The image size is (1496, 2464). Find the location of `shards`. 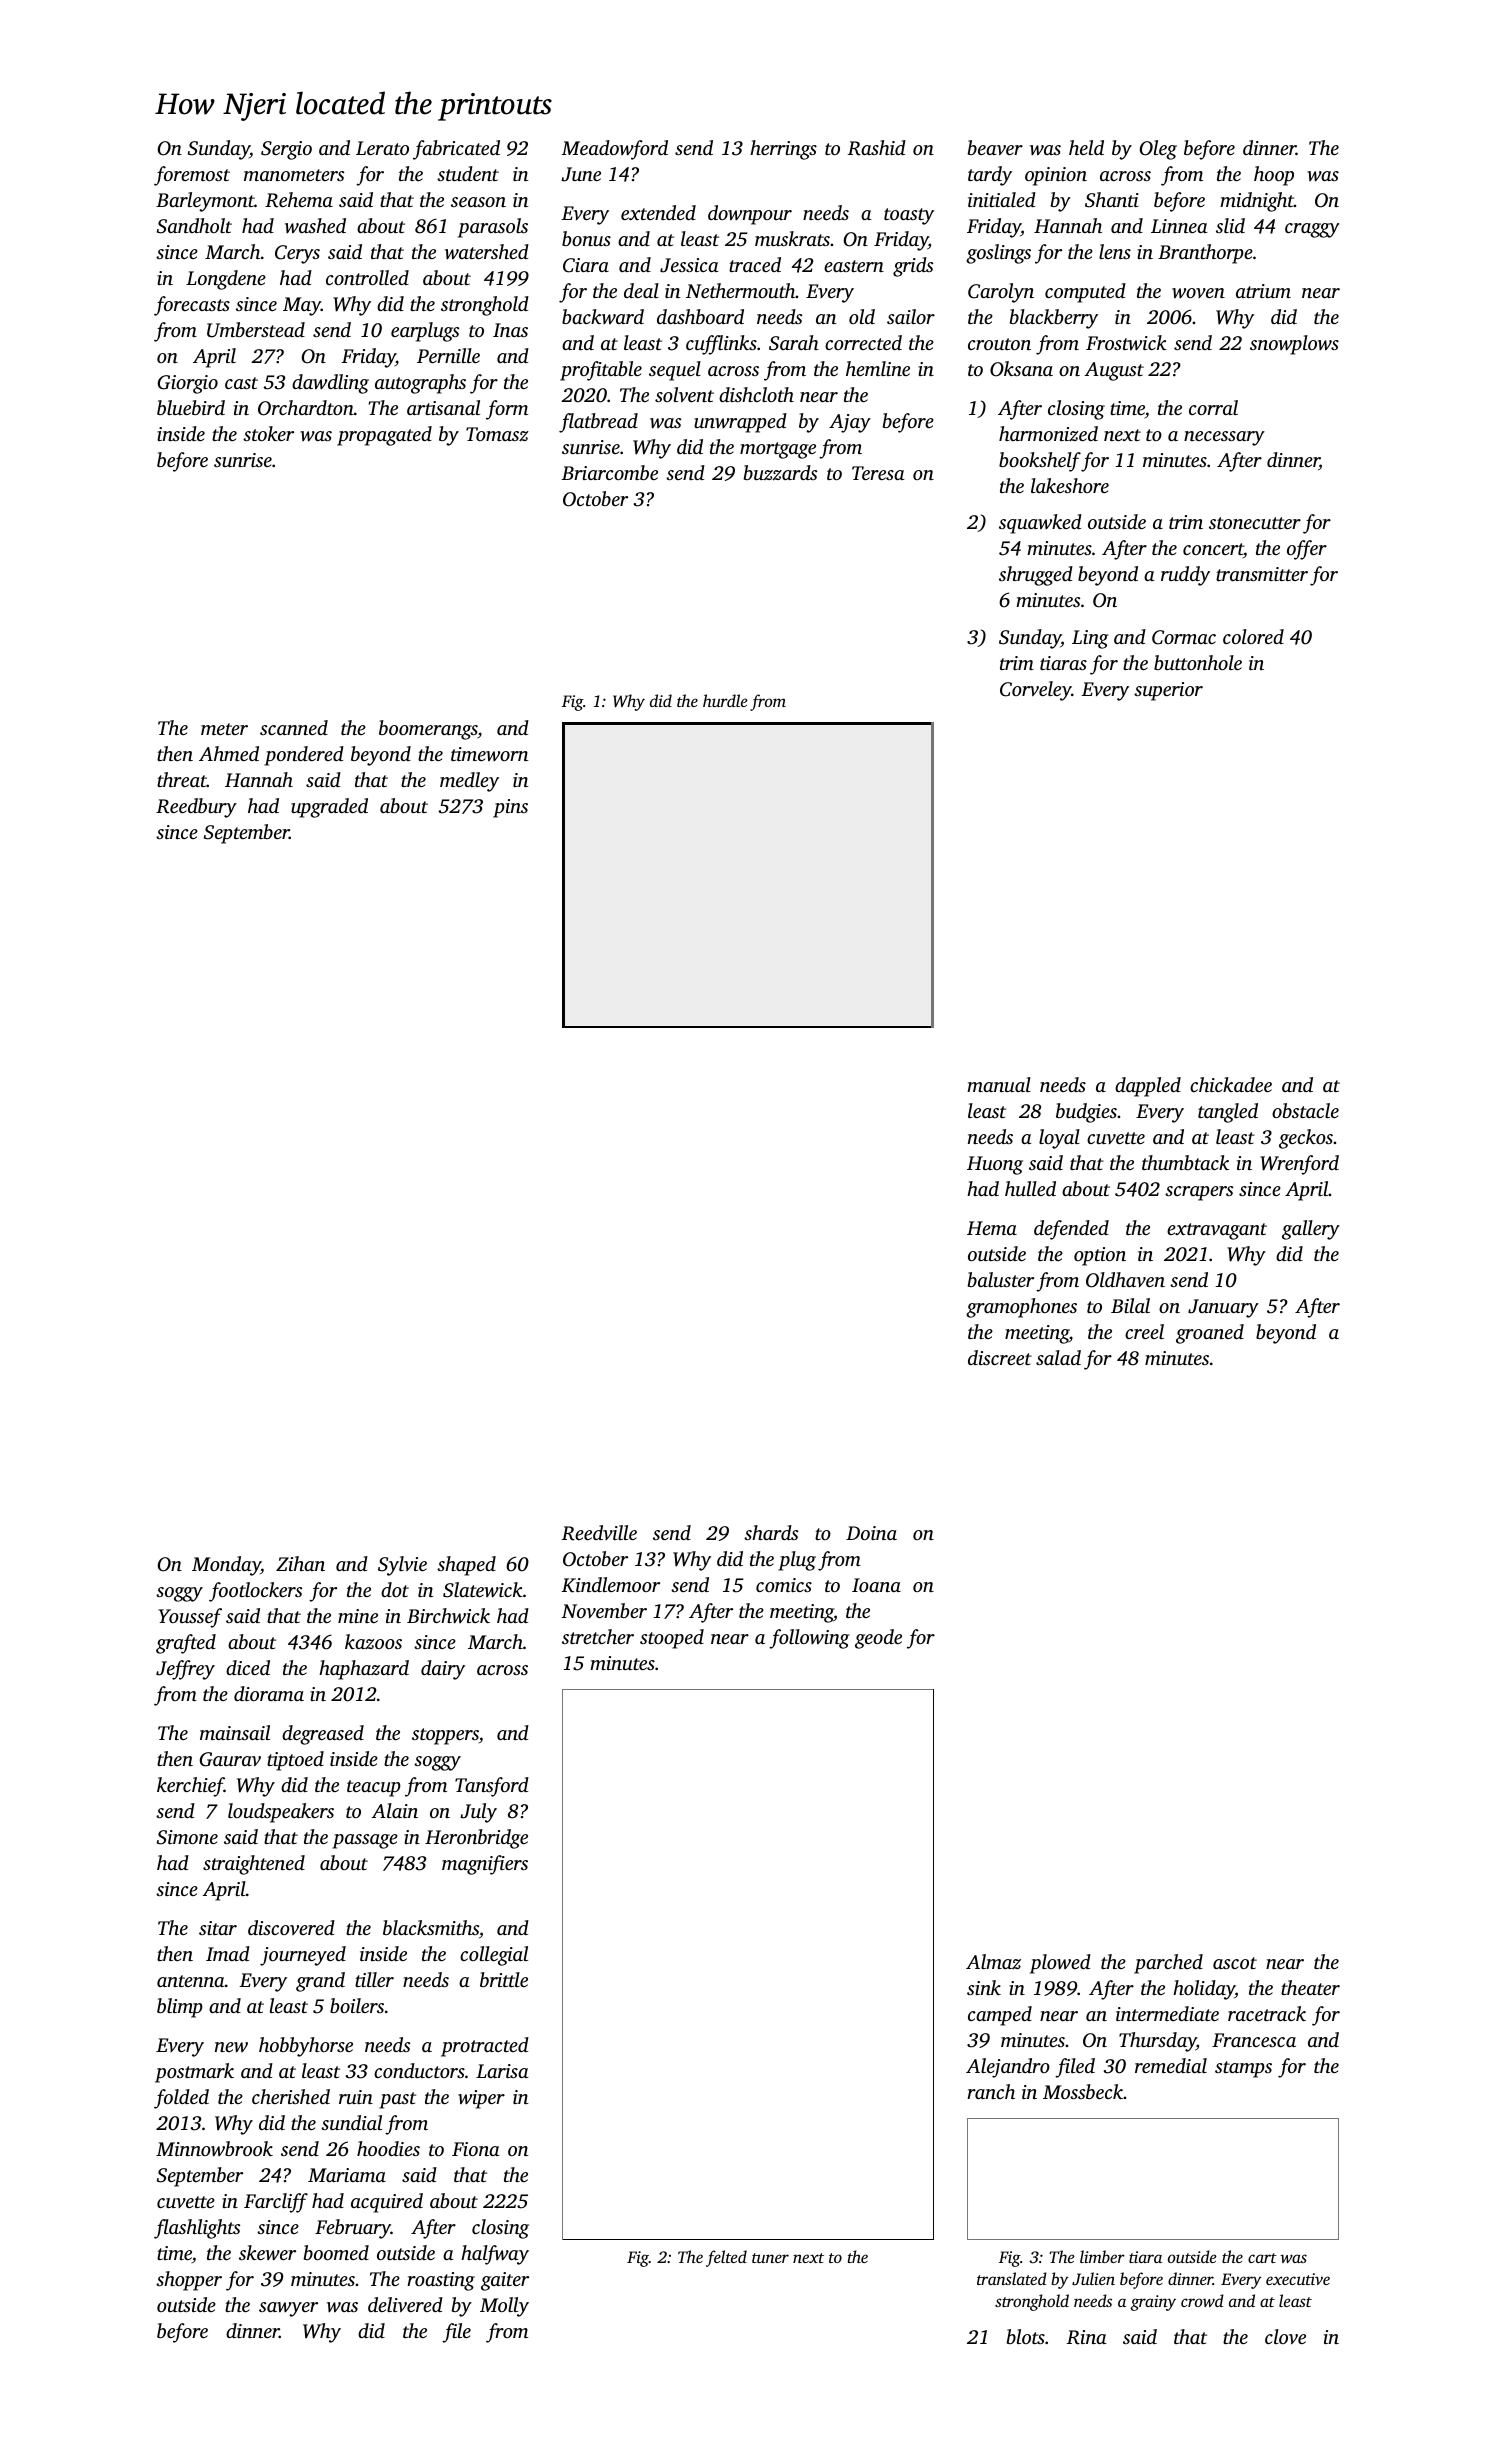

shards is located at coordinates (771, 1532).
